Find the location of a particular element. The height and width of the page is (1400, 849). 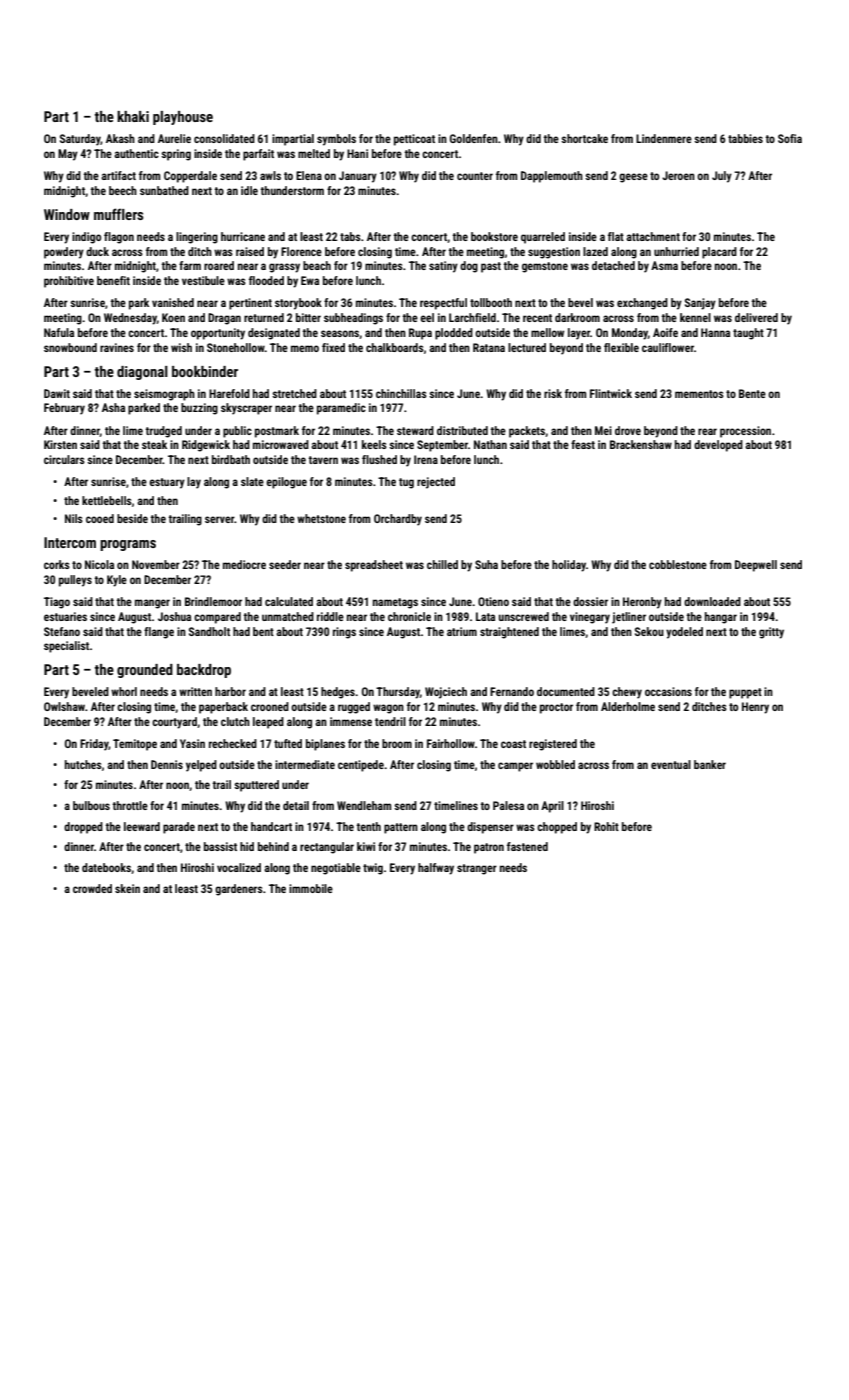

Nathan is located at coordinates (490, 444).
